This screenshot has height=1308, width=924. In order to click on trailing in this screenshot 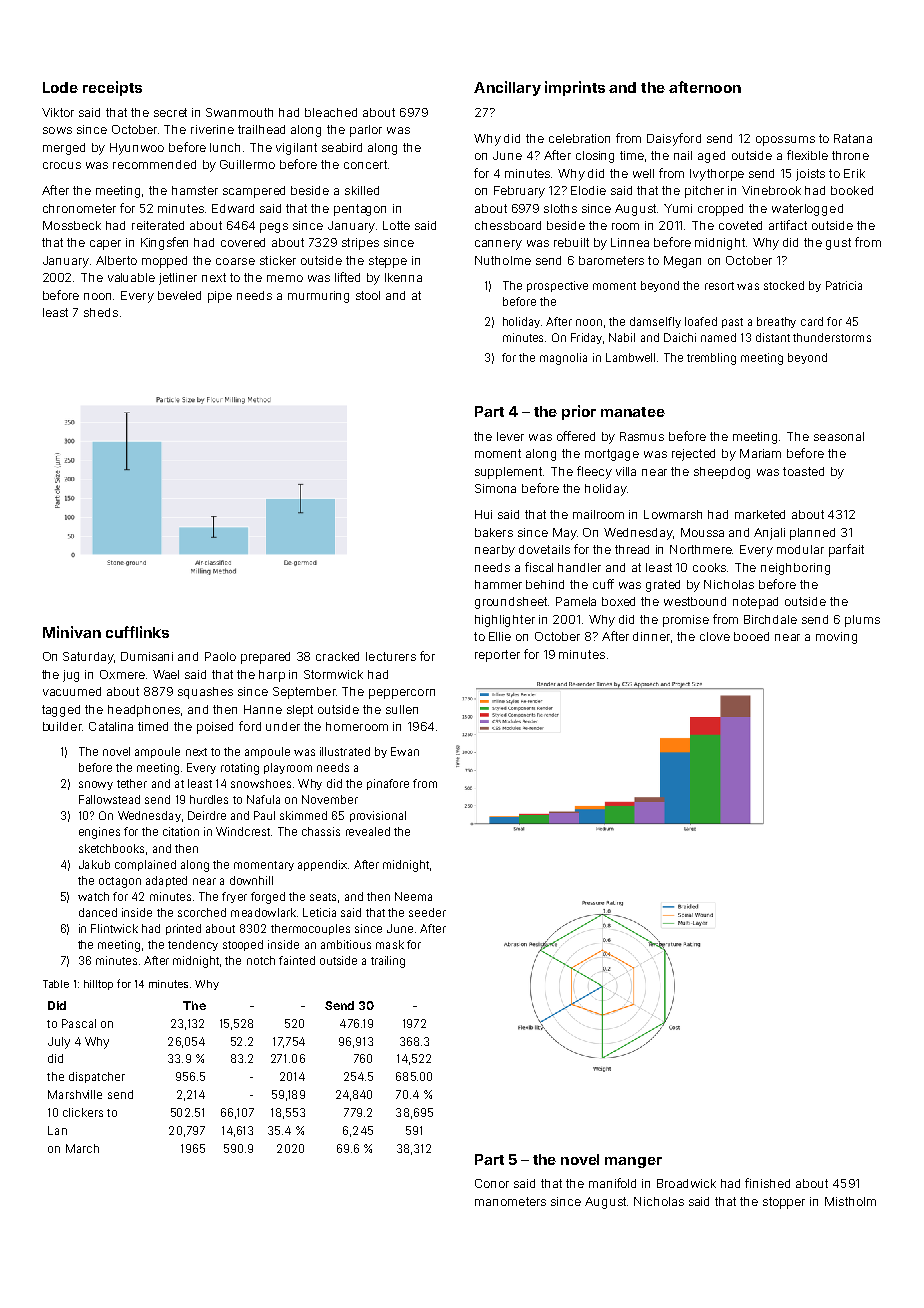, I will do `click(388, 962)`.
